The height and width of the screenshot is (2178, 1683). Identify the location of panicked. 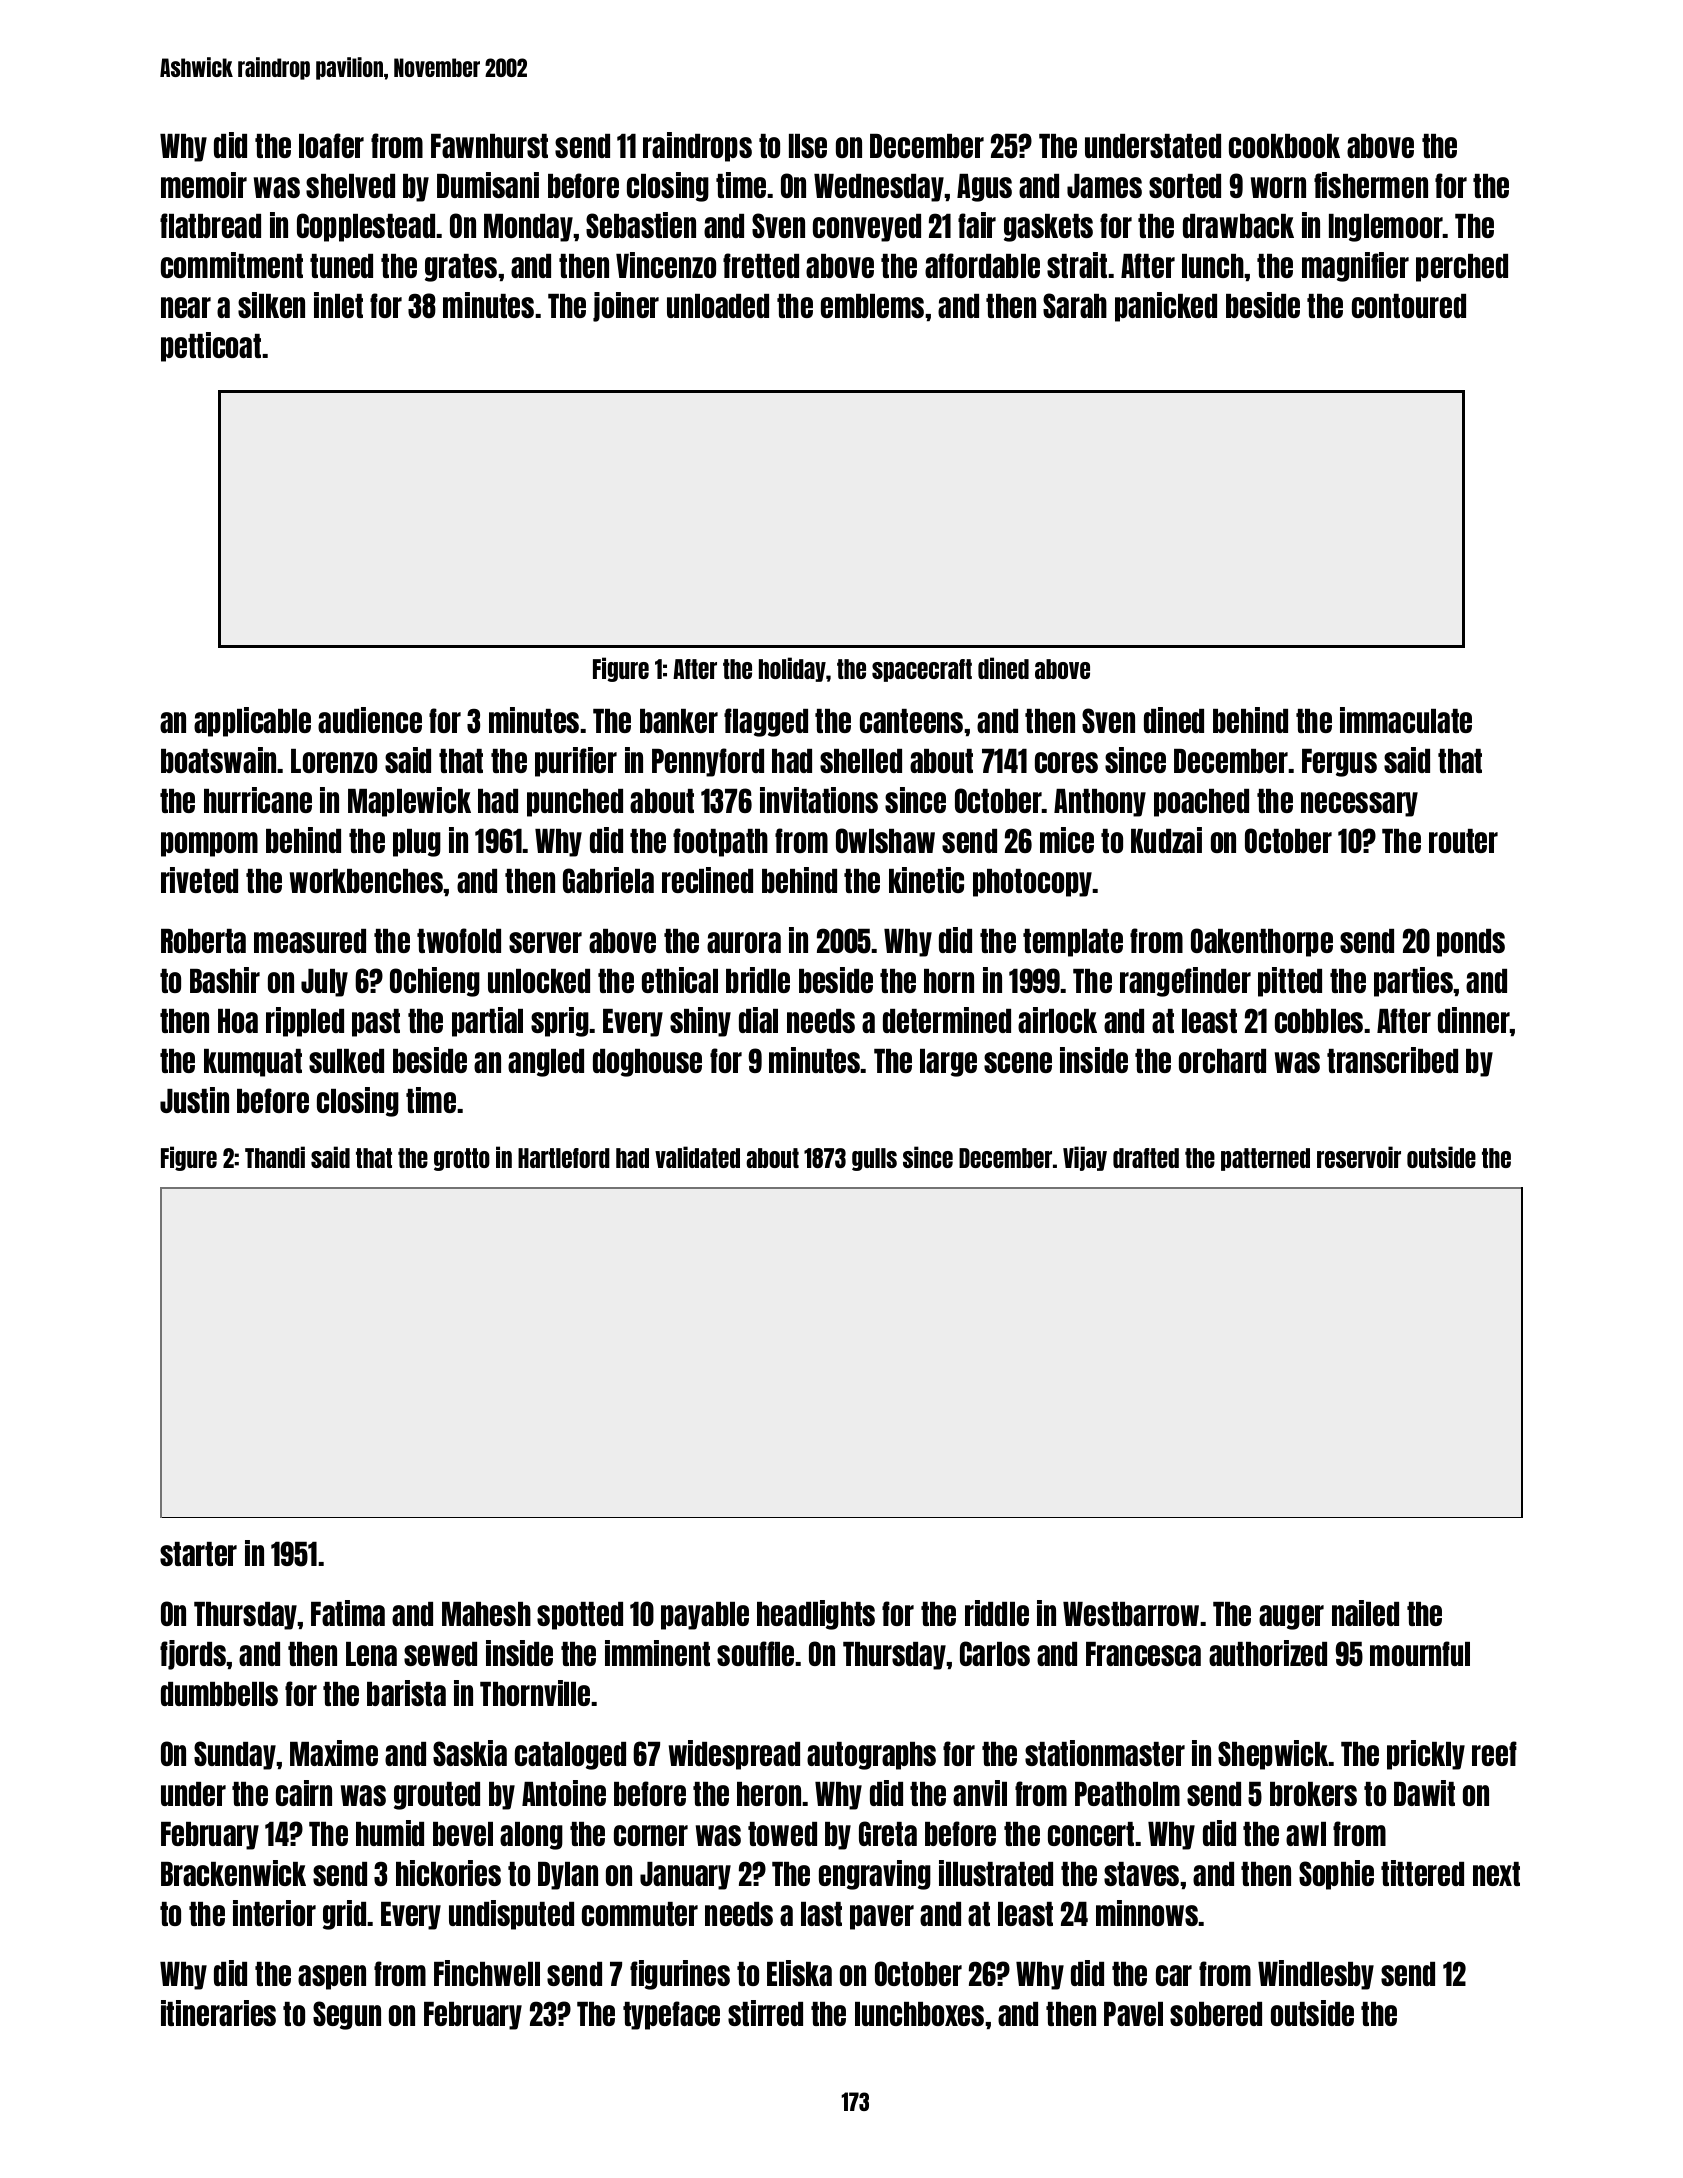
(1166, 307).
